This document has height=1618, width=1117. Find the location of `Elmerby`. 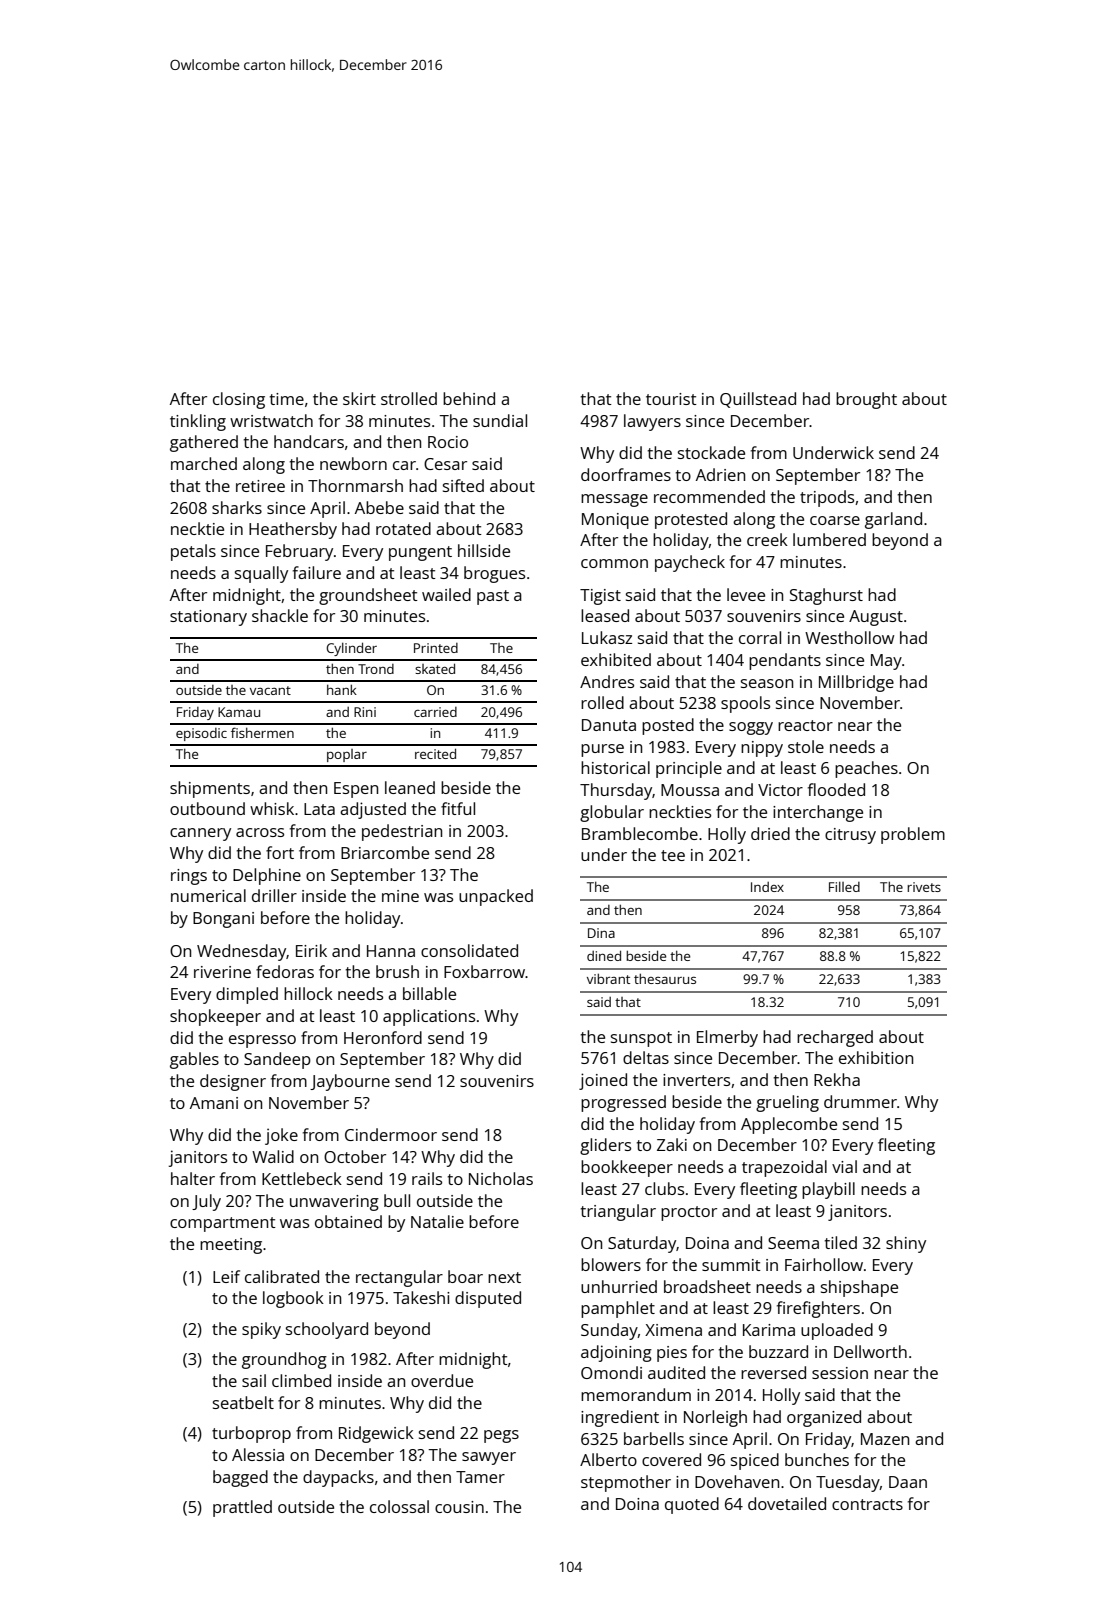

Elmerby is located at coordinates (727, 1038).
